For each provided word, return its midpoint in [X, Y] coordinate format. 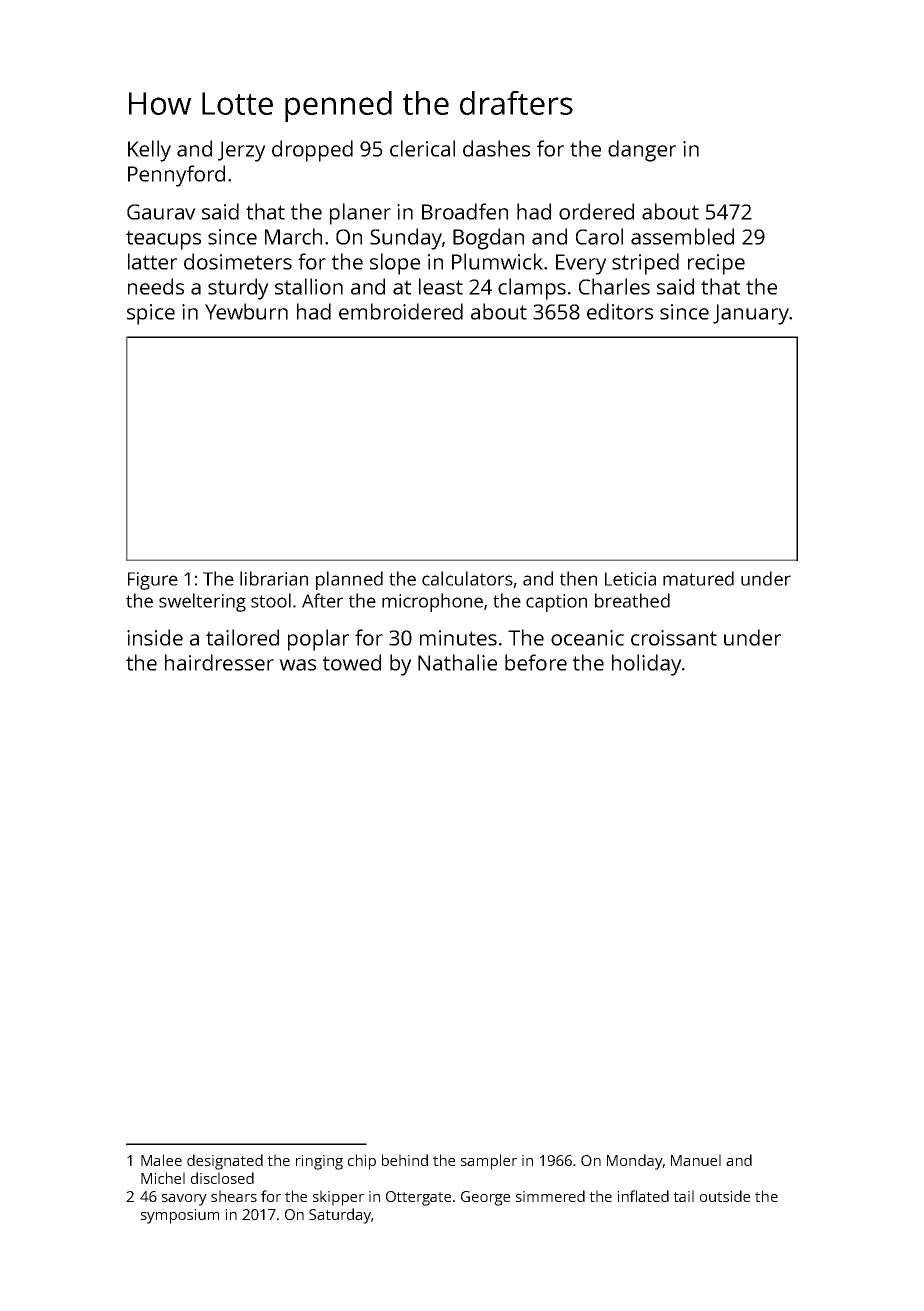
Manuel [696, 1160]
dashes [496, 148]
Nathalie [457, 662]
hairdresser [219, 662]
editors [620, 311]
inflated [643, 1196]
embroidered [401, 311]
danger [642, 151]
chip [362, 1162]
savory [184, 1200]
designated [225, 1162]
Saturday [340, 1216]
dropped [312, 151]
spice [151, 314]
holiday [647, 665]
